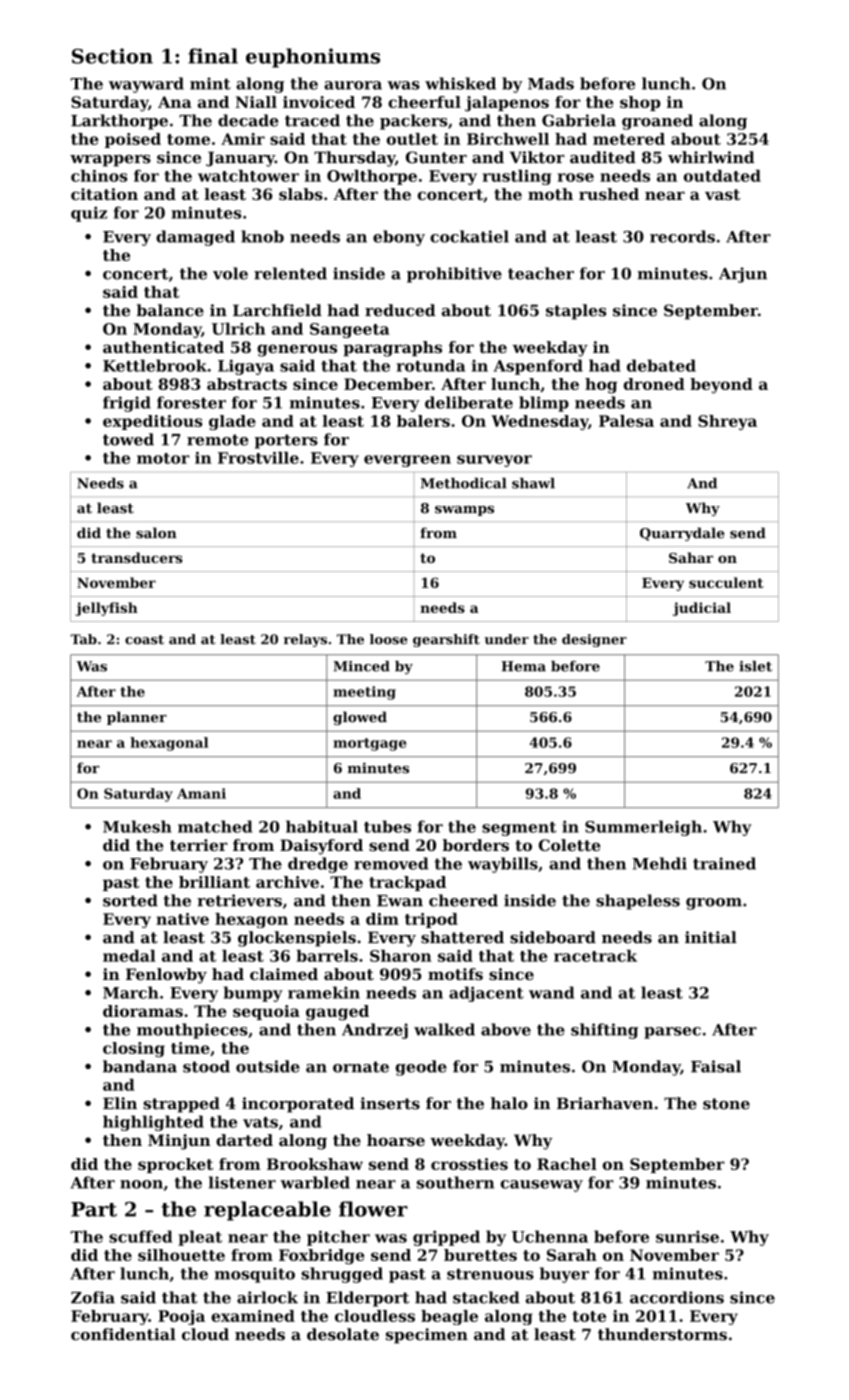  Describe the element at coordinates (146, 85) in the screenshot. I see `wayward` at that location.
